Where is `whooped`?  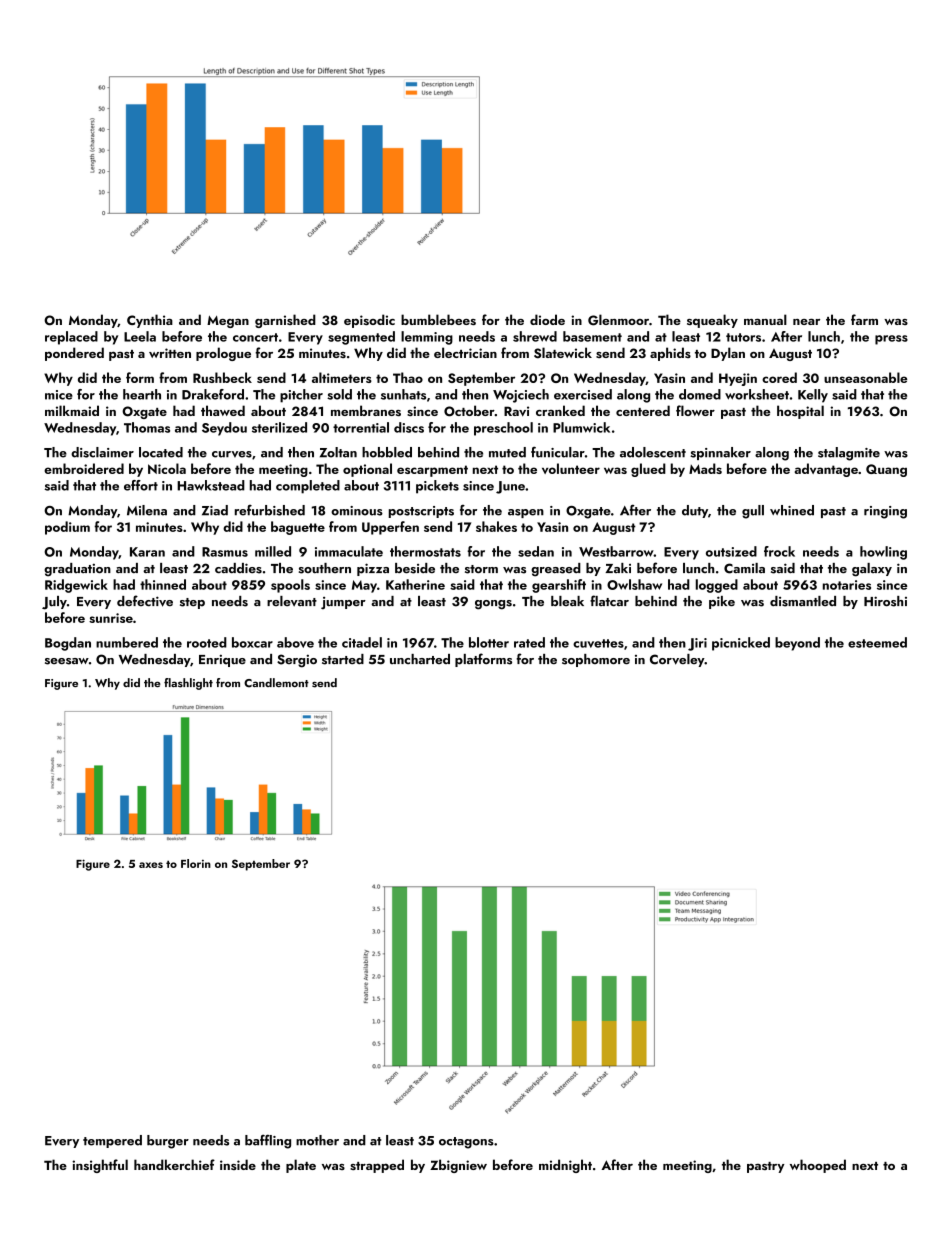
whooped is located at coordinates (818, 1166).
